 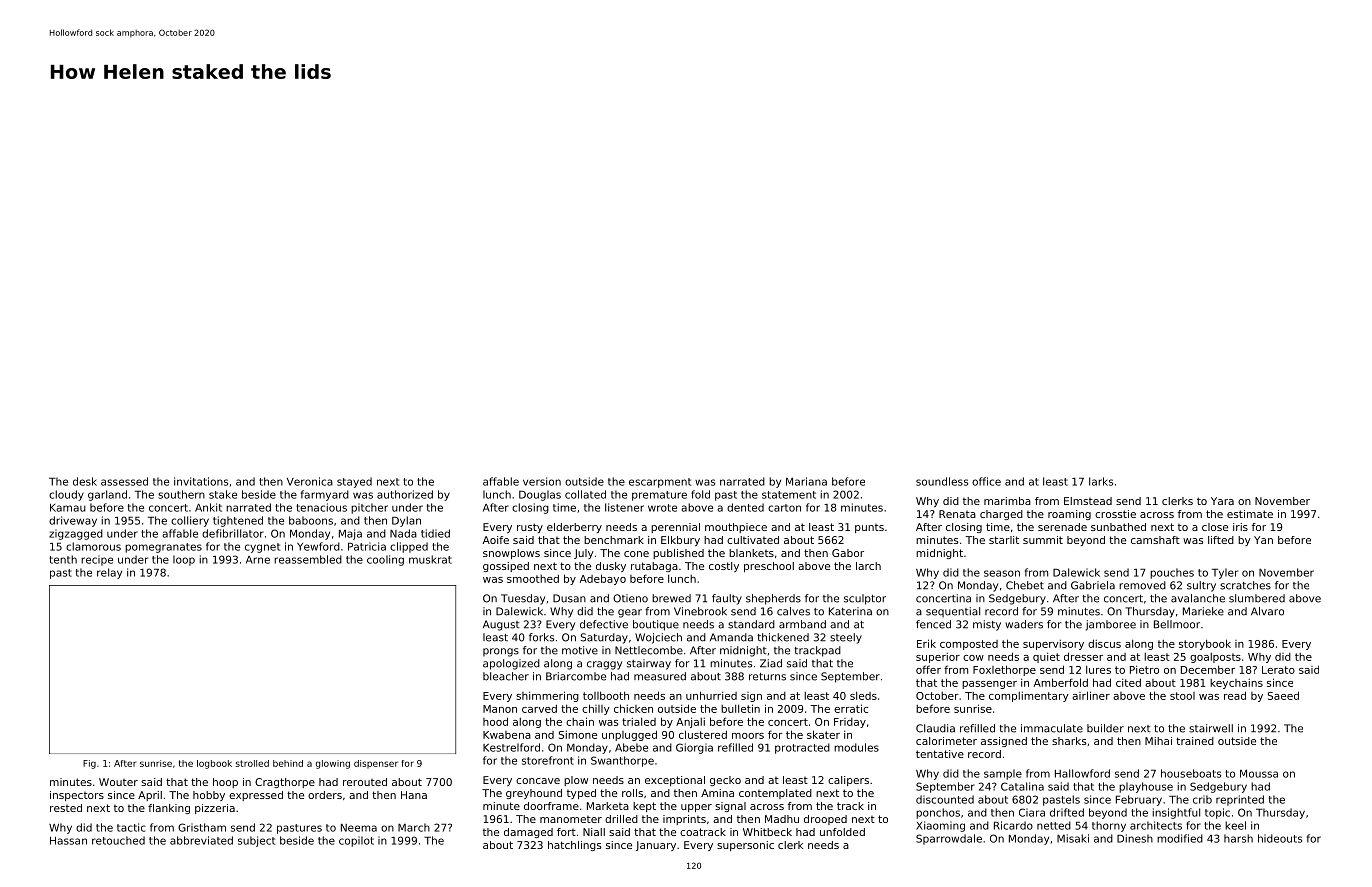 What do you see at coordinates (745, 846) in the screenshot?
I see `supersonic` at bounding box center [745, 846].
